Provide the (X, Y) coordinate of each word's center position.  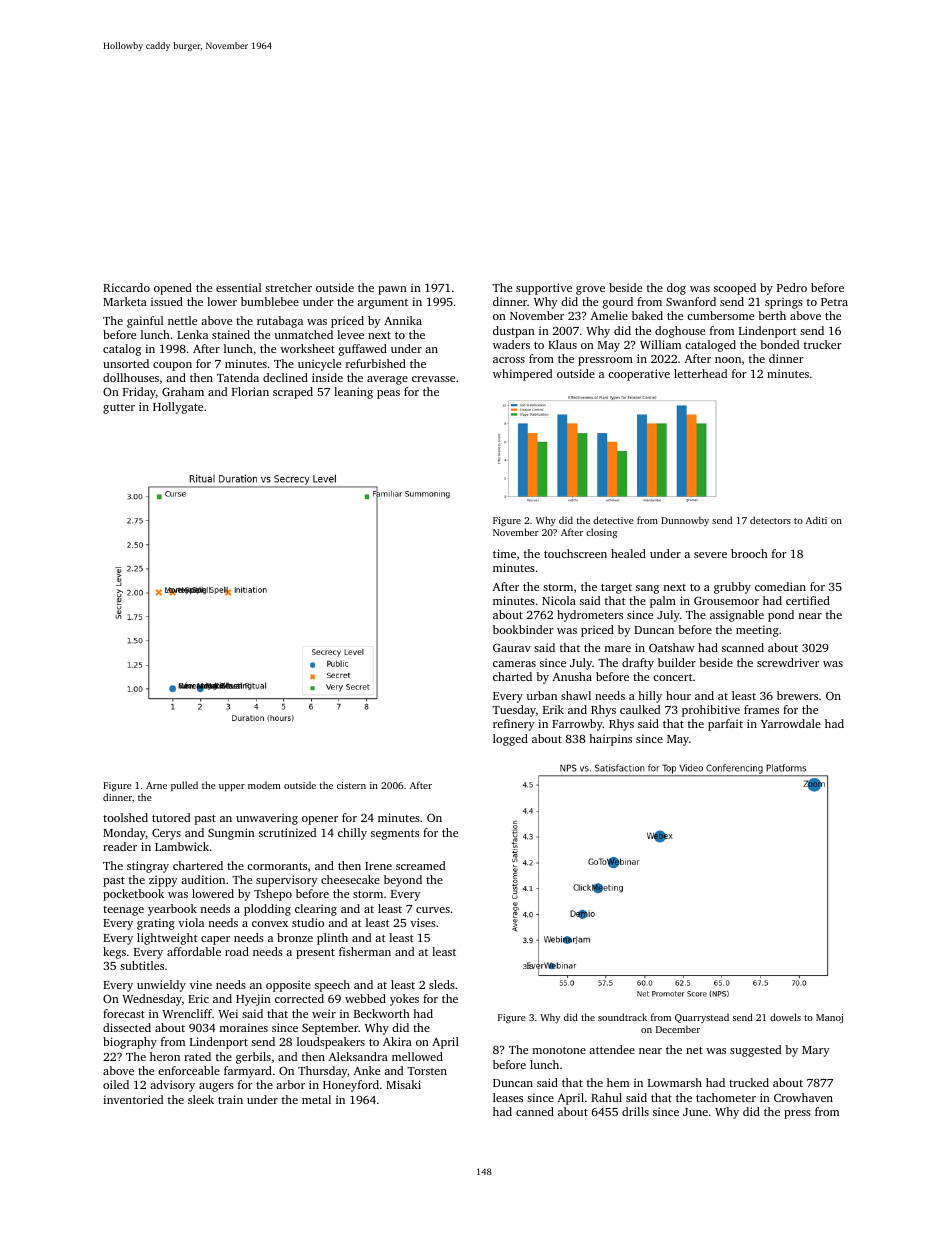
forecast (124, 1013)
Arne (156, 785)
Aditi (816, 520)
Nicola (559, 600)
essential (238, 287)
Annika (403, 320)
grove (590, 290)
